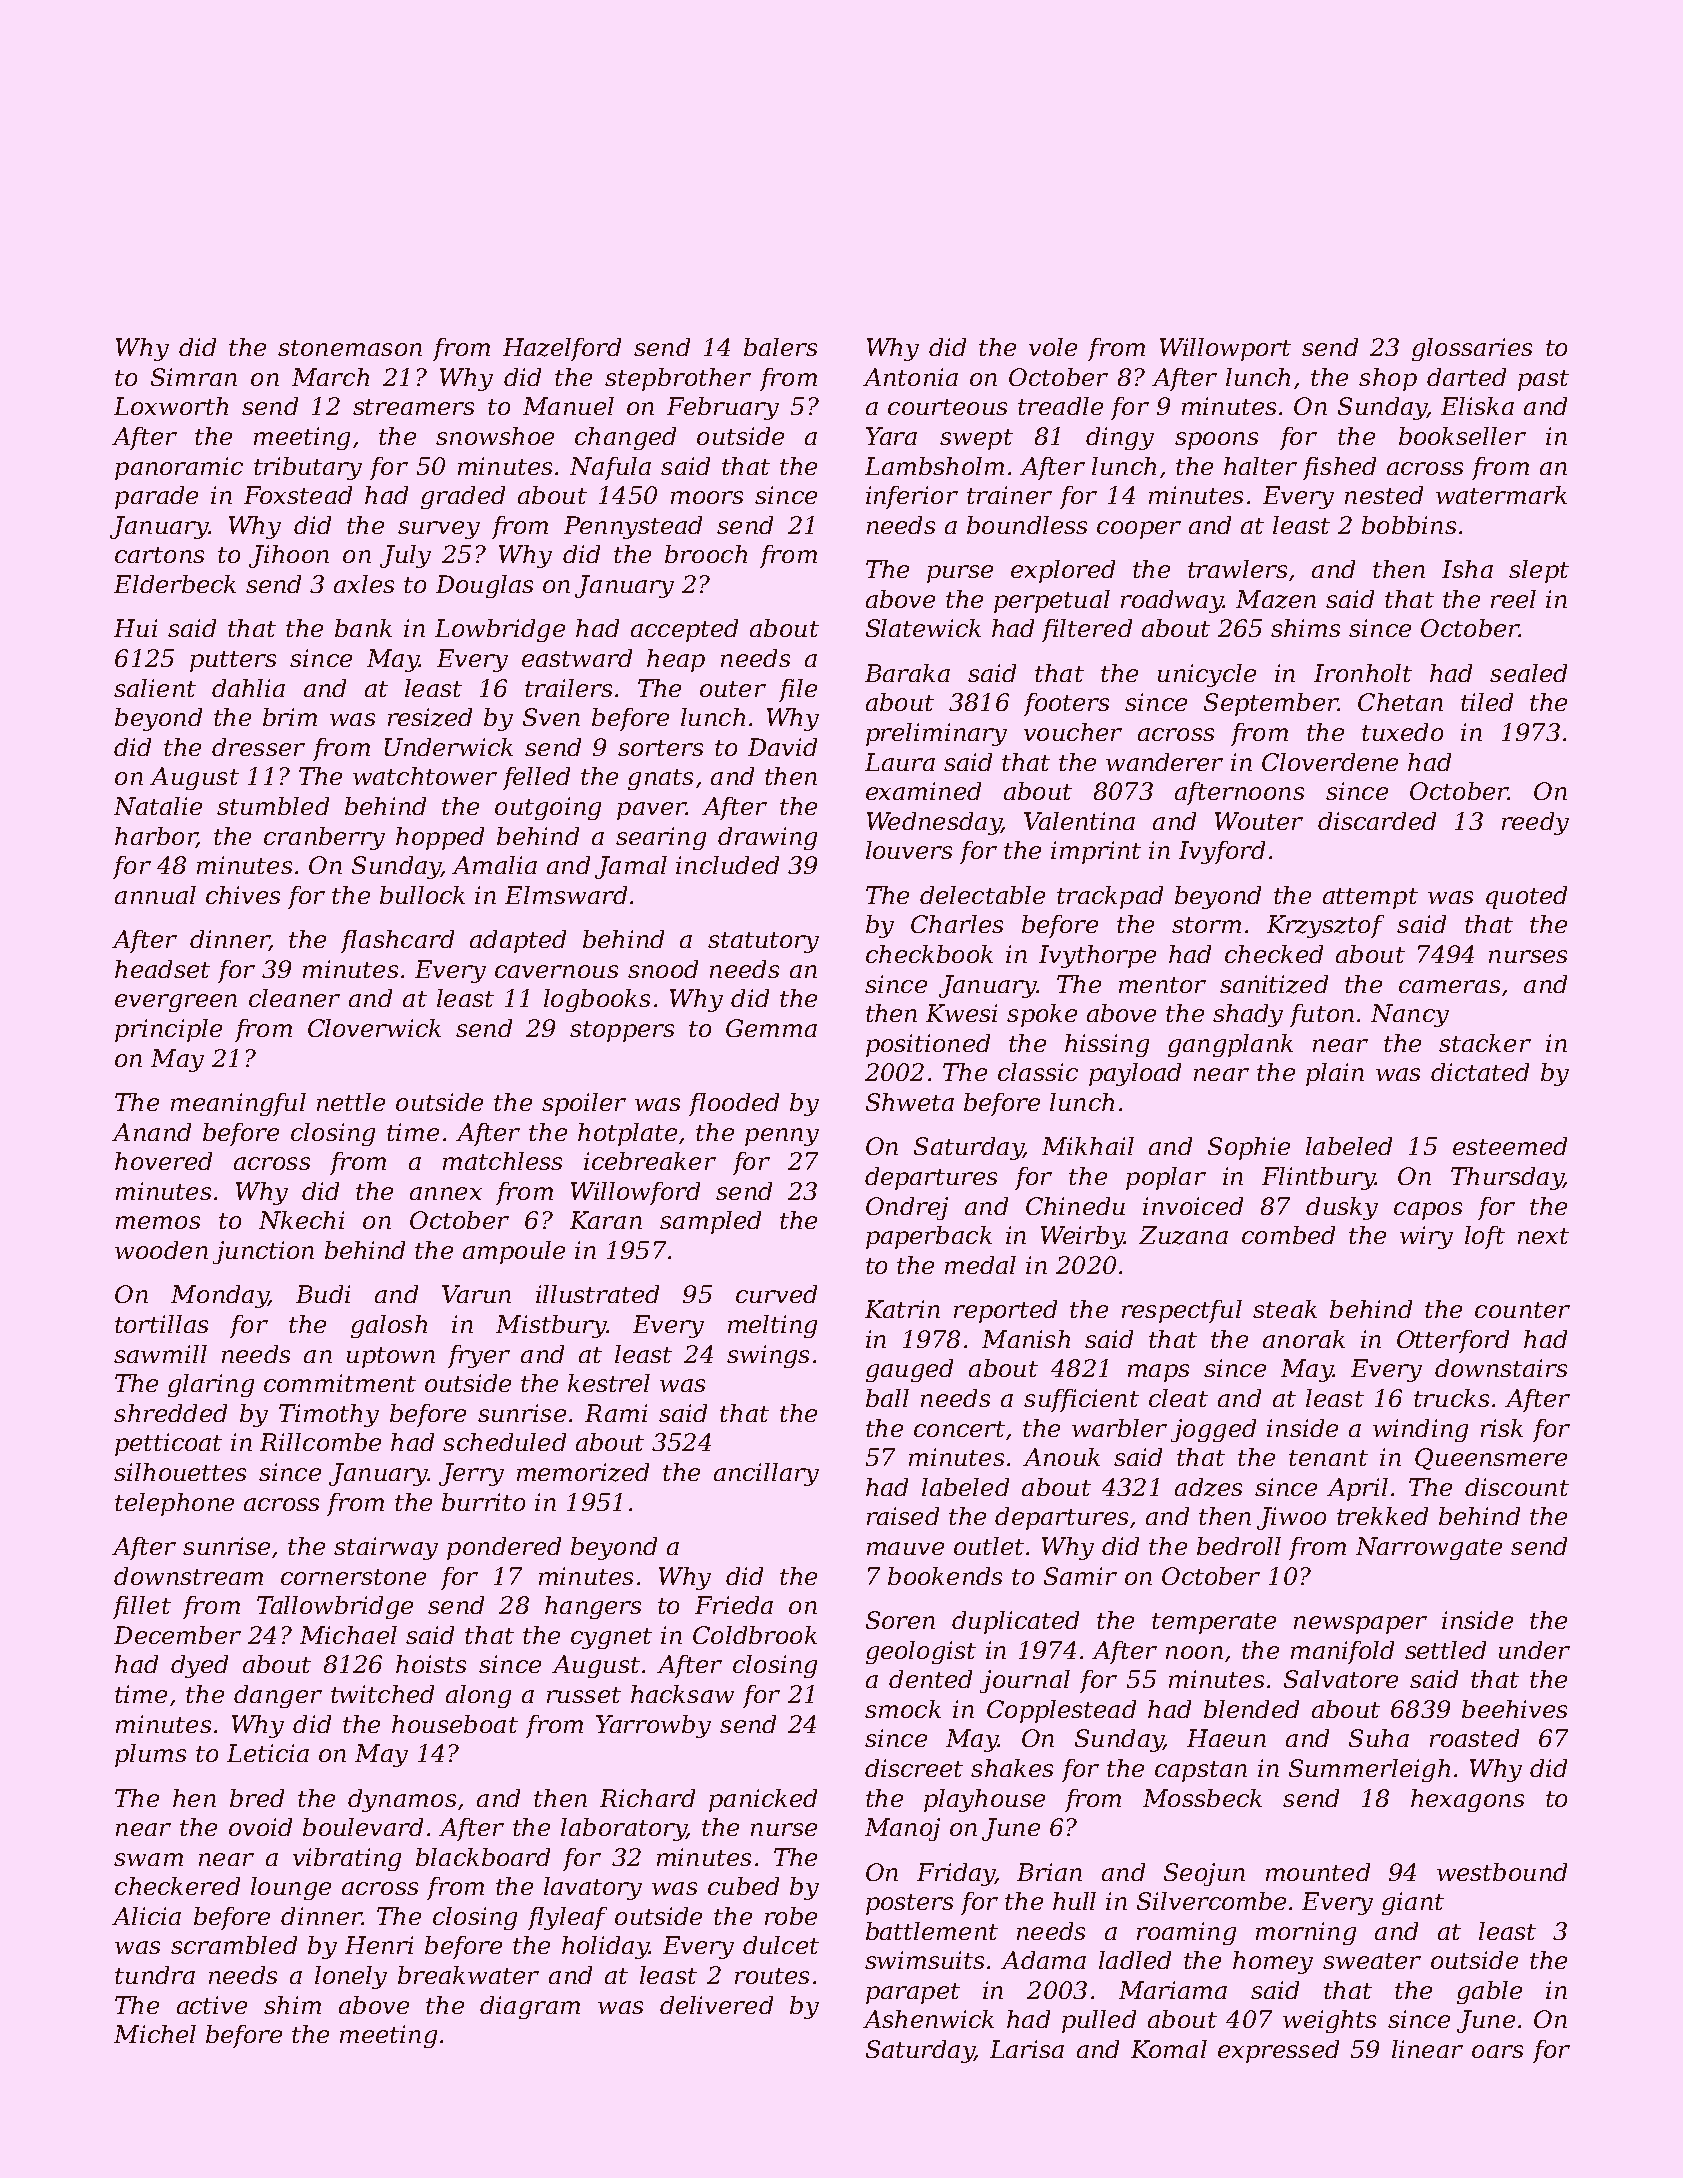 The height and width of the document is (2178, 1683). I want to click on brooch, so click(706, 554).
